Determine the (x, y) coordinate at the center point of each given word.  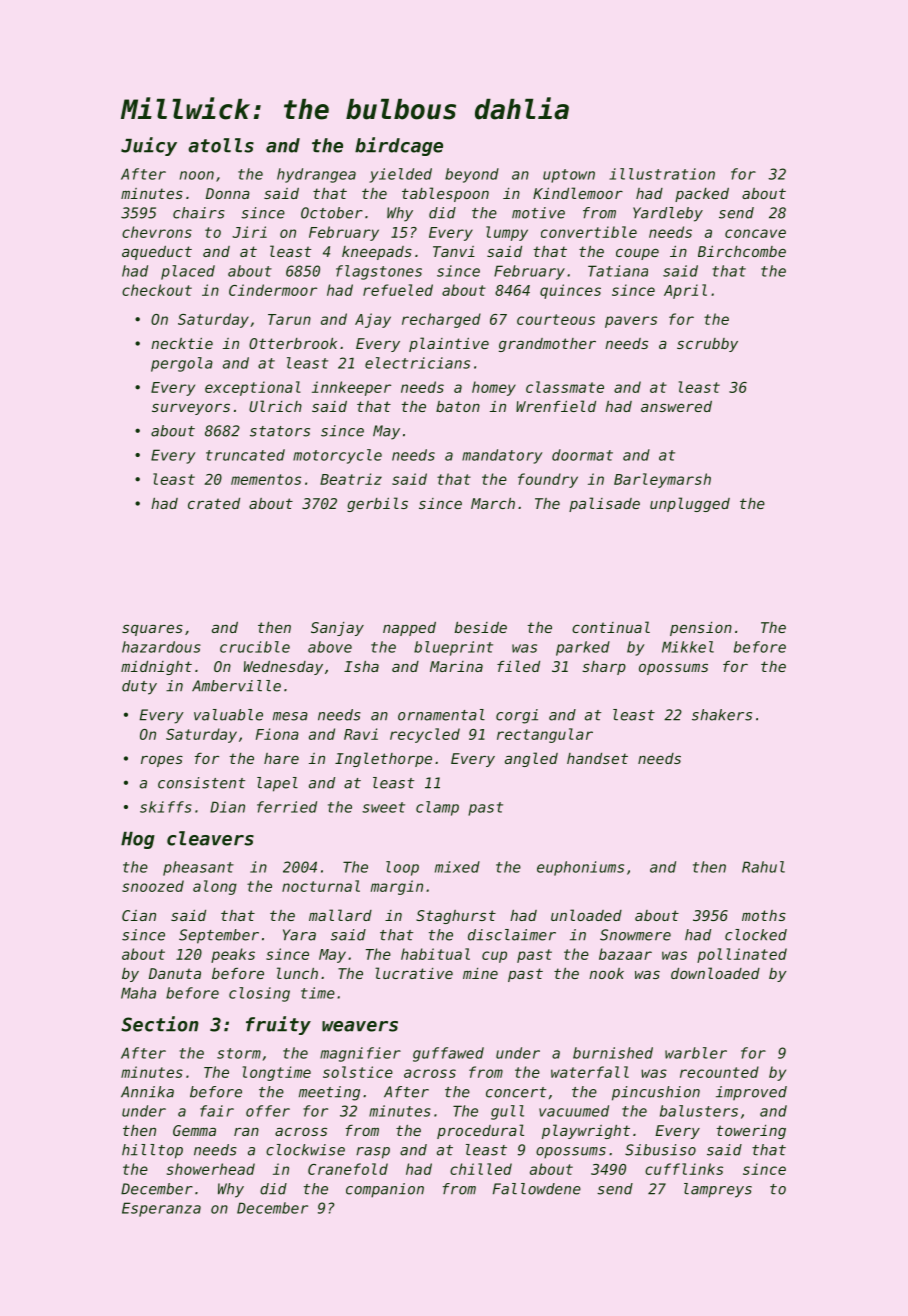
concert (516, 1092)
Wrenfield (556, 406)
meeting (329, 1093)
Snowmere (635, 935)
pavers (631, 322)
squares (152, 630)
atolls (221, 145)
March (493, 503)
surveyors (191, 409)
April (685, 291)
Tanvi (454, 251)
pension (701, 629)
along (215, 887)
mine (480, 973)
